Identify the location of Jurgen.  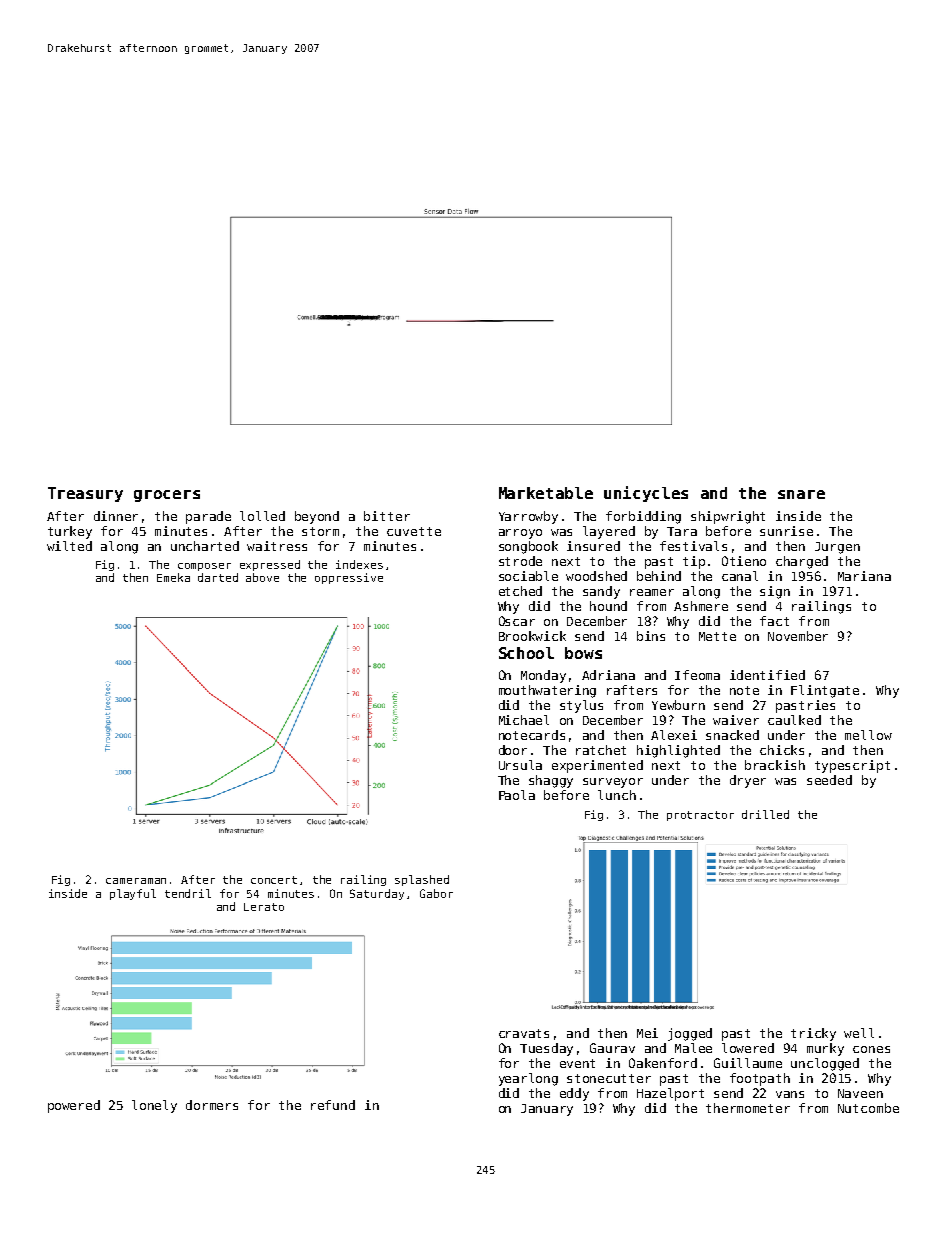
(837, 548).
